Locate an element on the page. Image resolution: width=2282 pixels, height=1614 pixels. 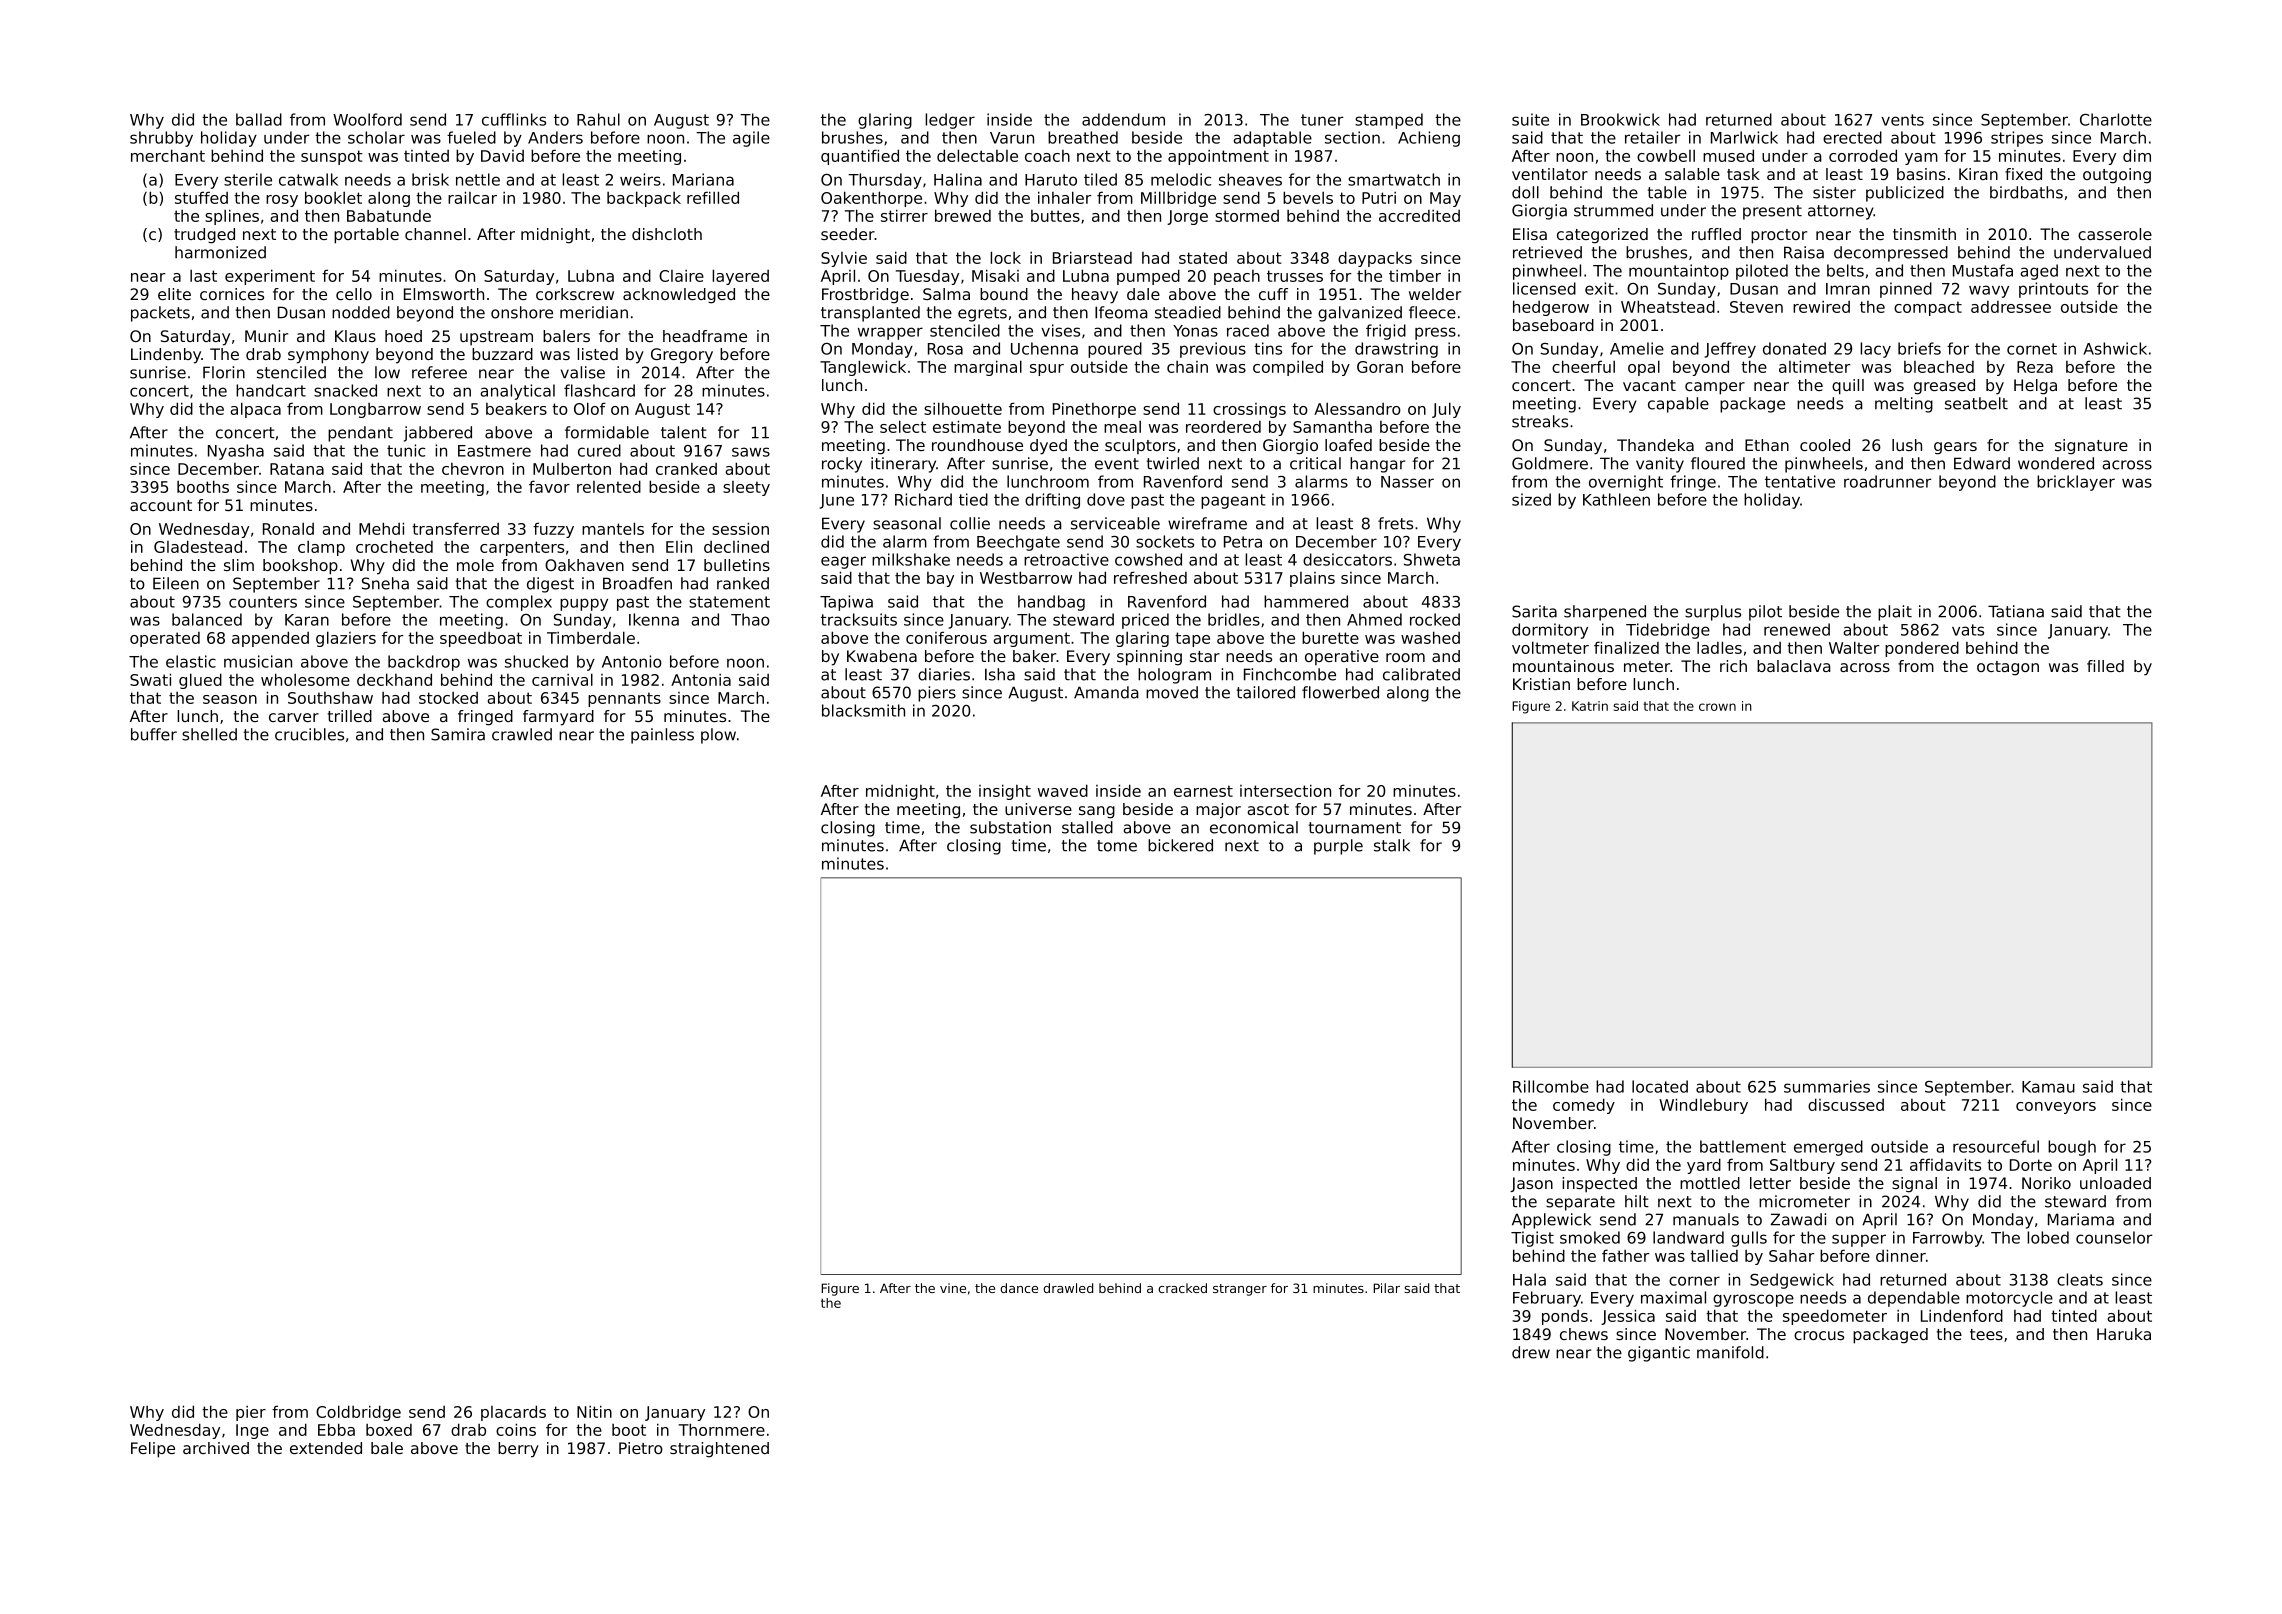
ballad is located at coordinates (259, 119).
